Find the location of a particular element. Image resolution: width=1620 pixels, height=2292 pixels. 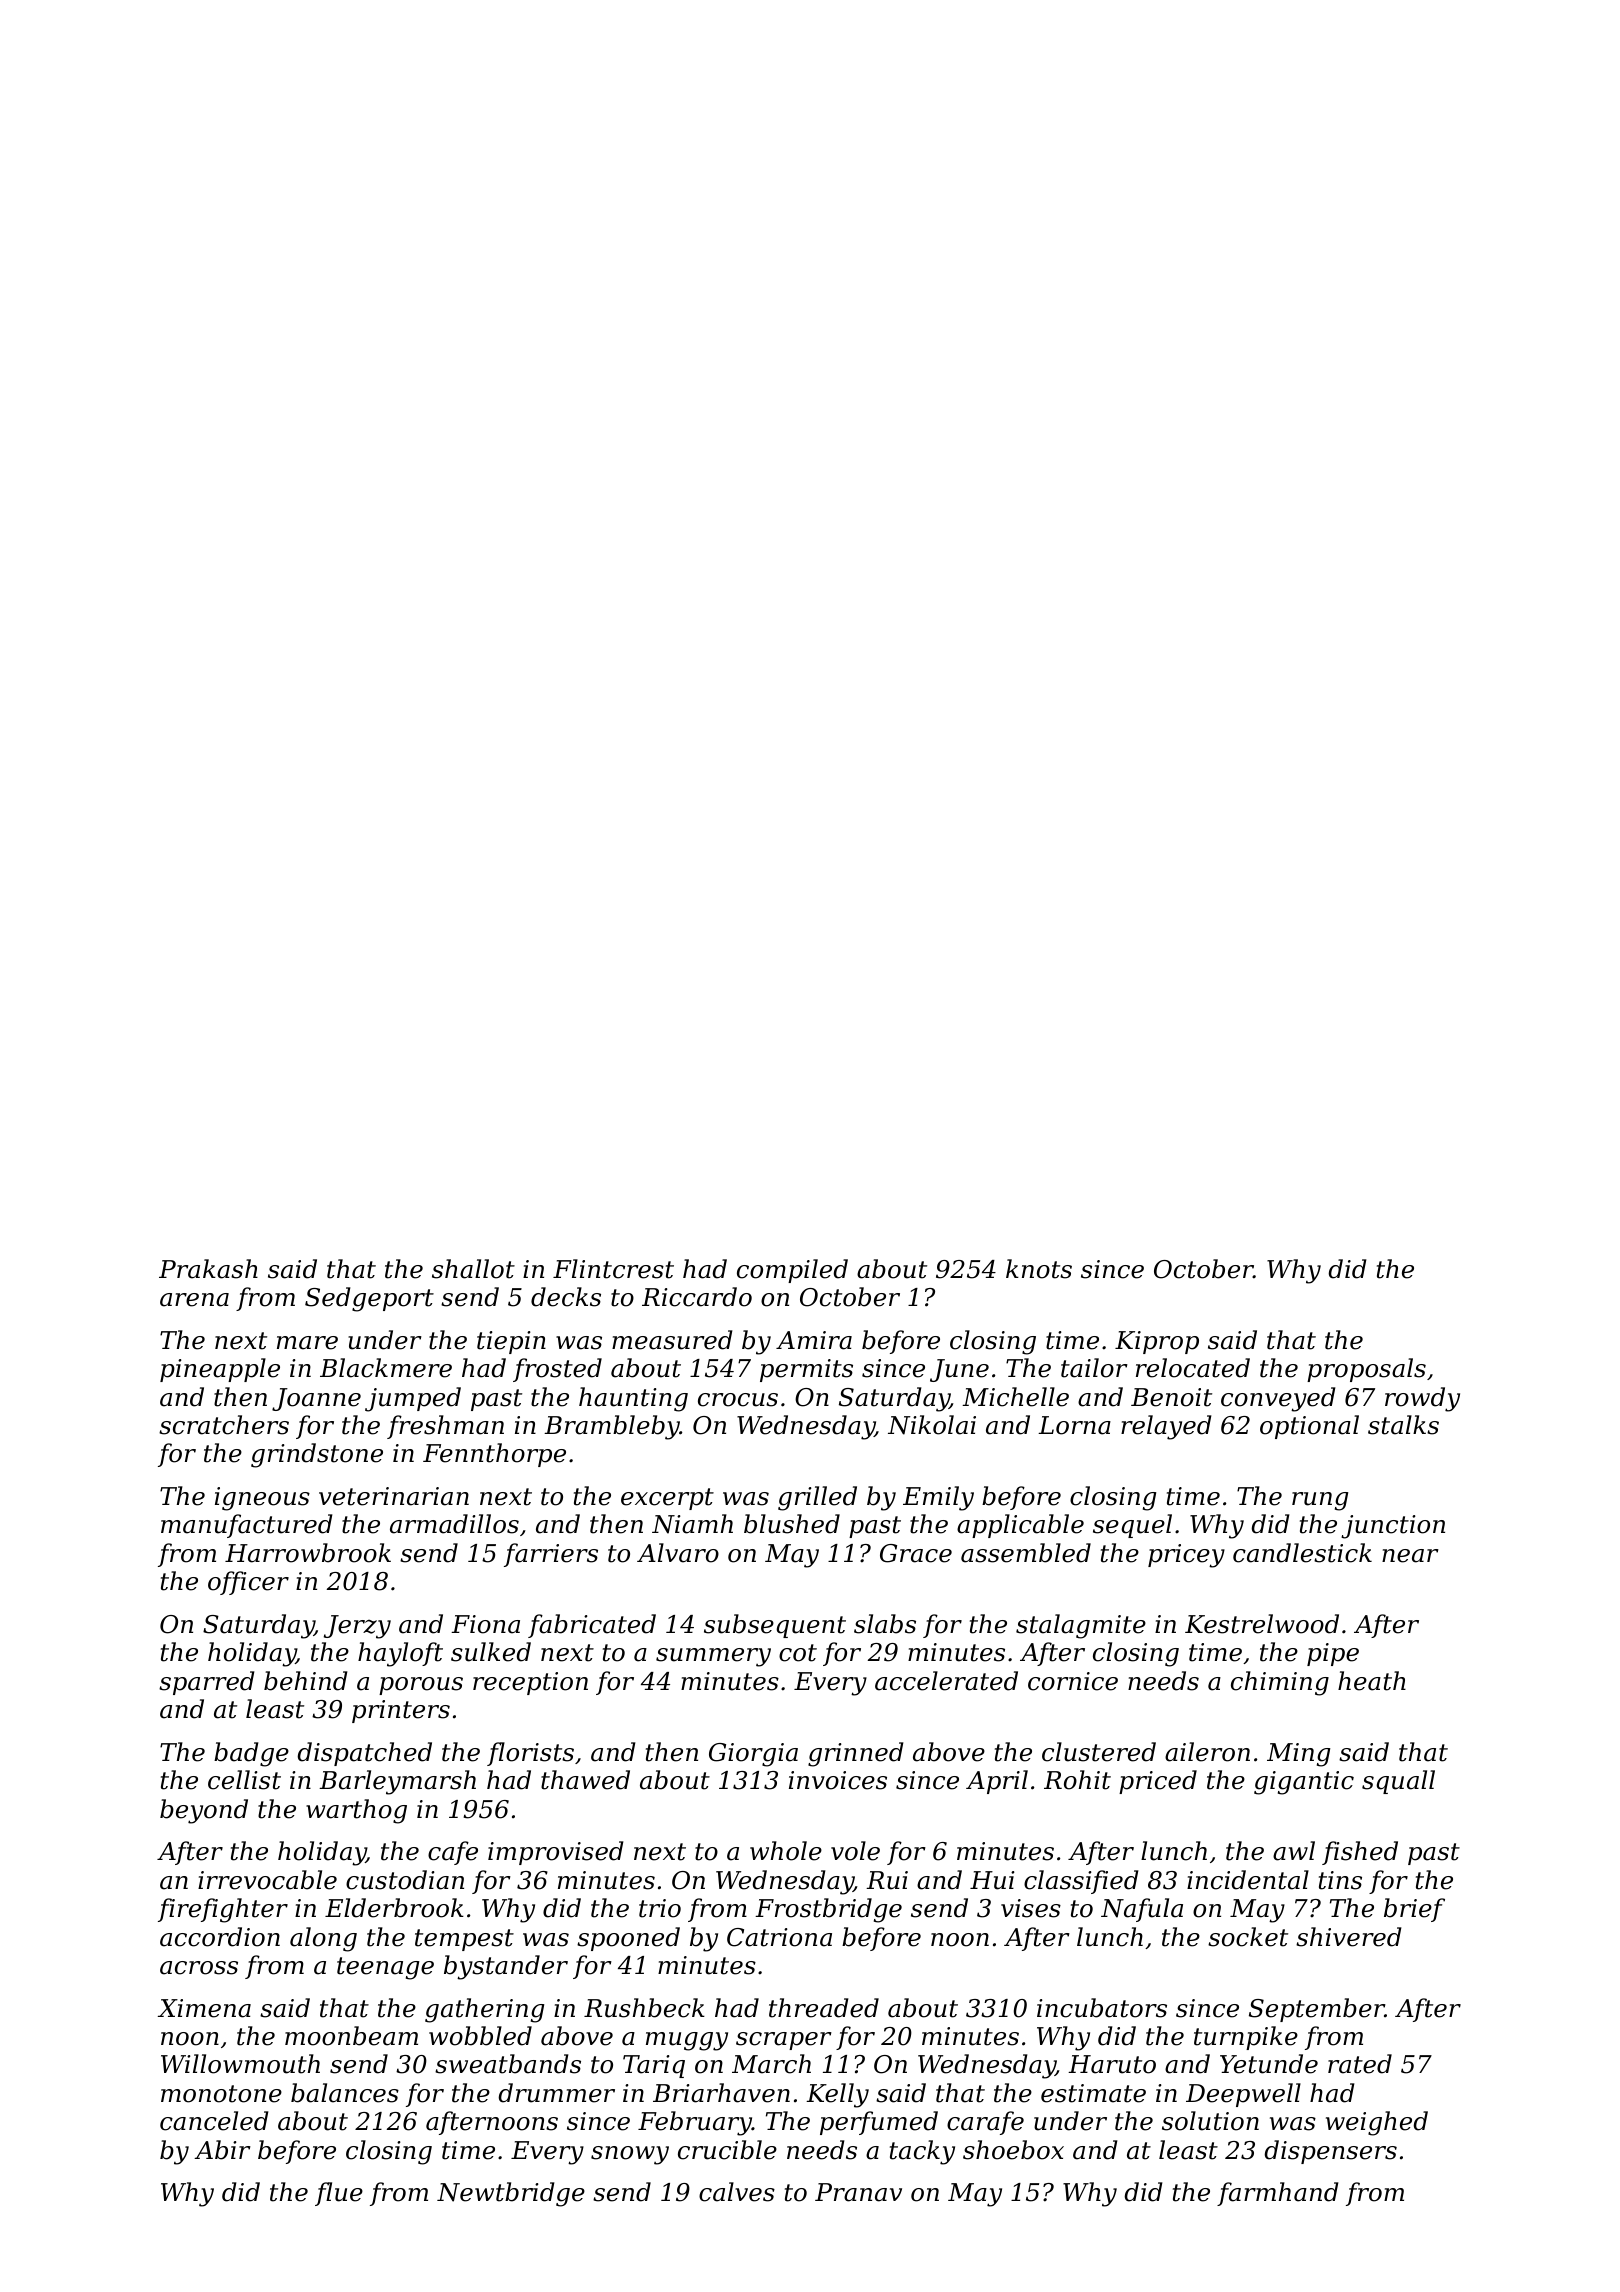

measured is located at coordinates (672, 1340).
